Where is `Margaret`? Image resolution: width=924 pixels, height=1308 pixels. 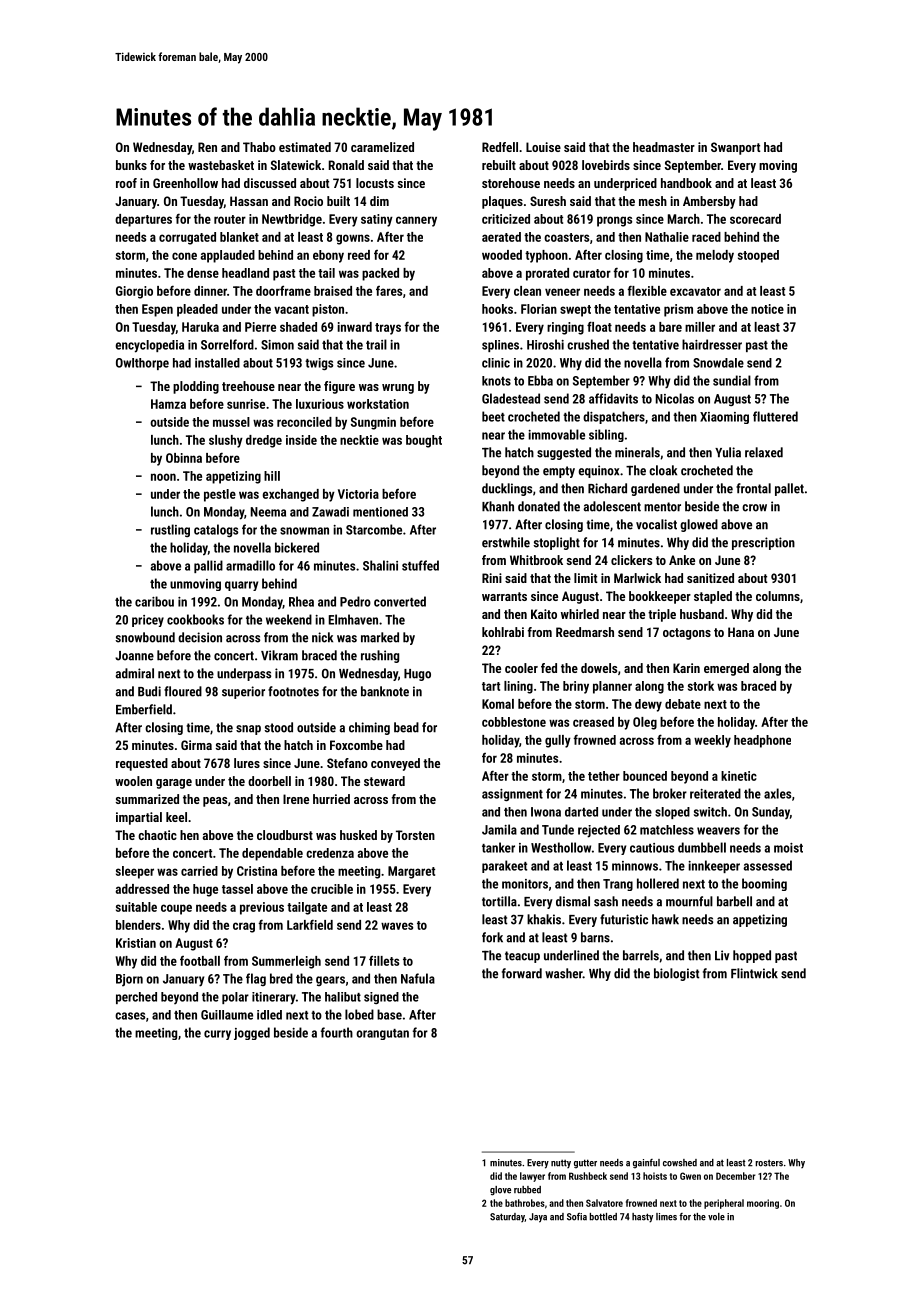
Margaret is located at coordinates (411, 872).
